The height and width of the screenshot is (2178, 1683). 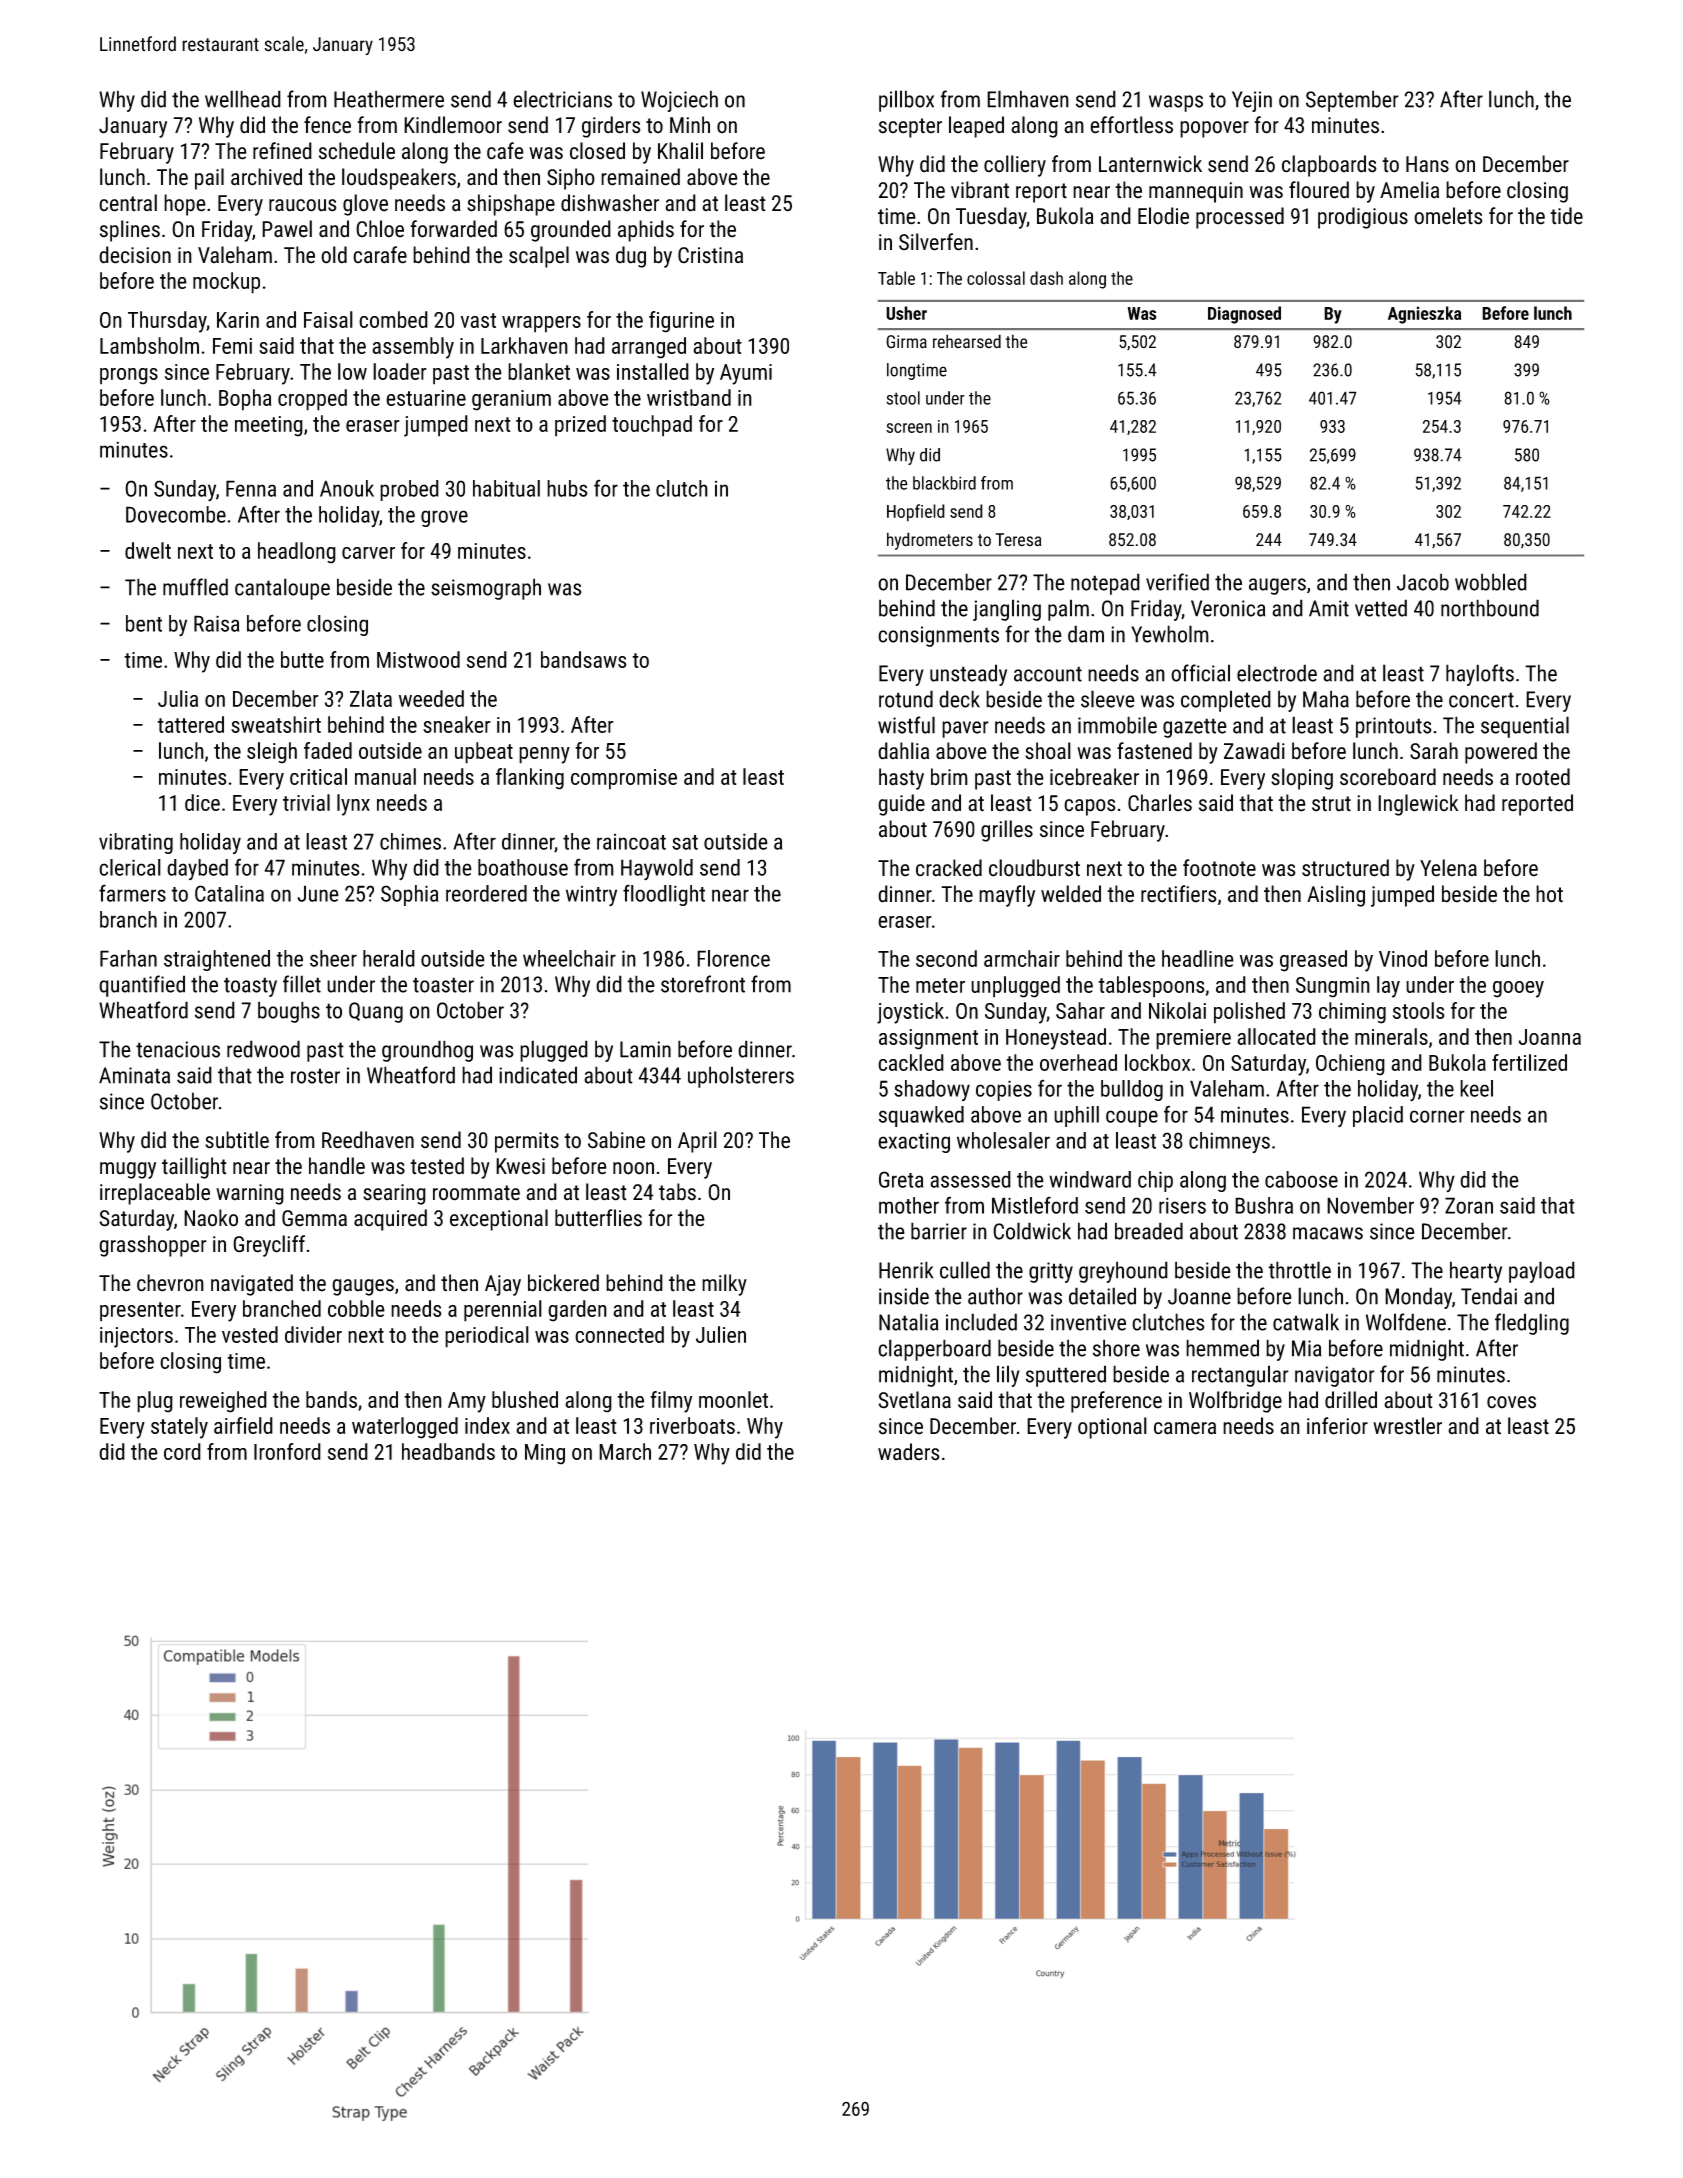 What do you see at coordinates (368, 1140) in the screenshot?
I see `Reedhaven` at bounding box center [368, 1140].
